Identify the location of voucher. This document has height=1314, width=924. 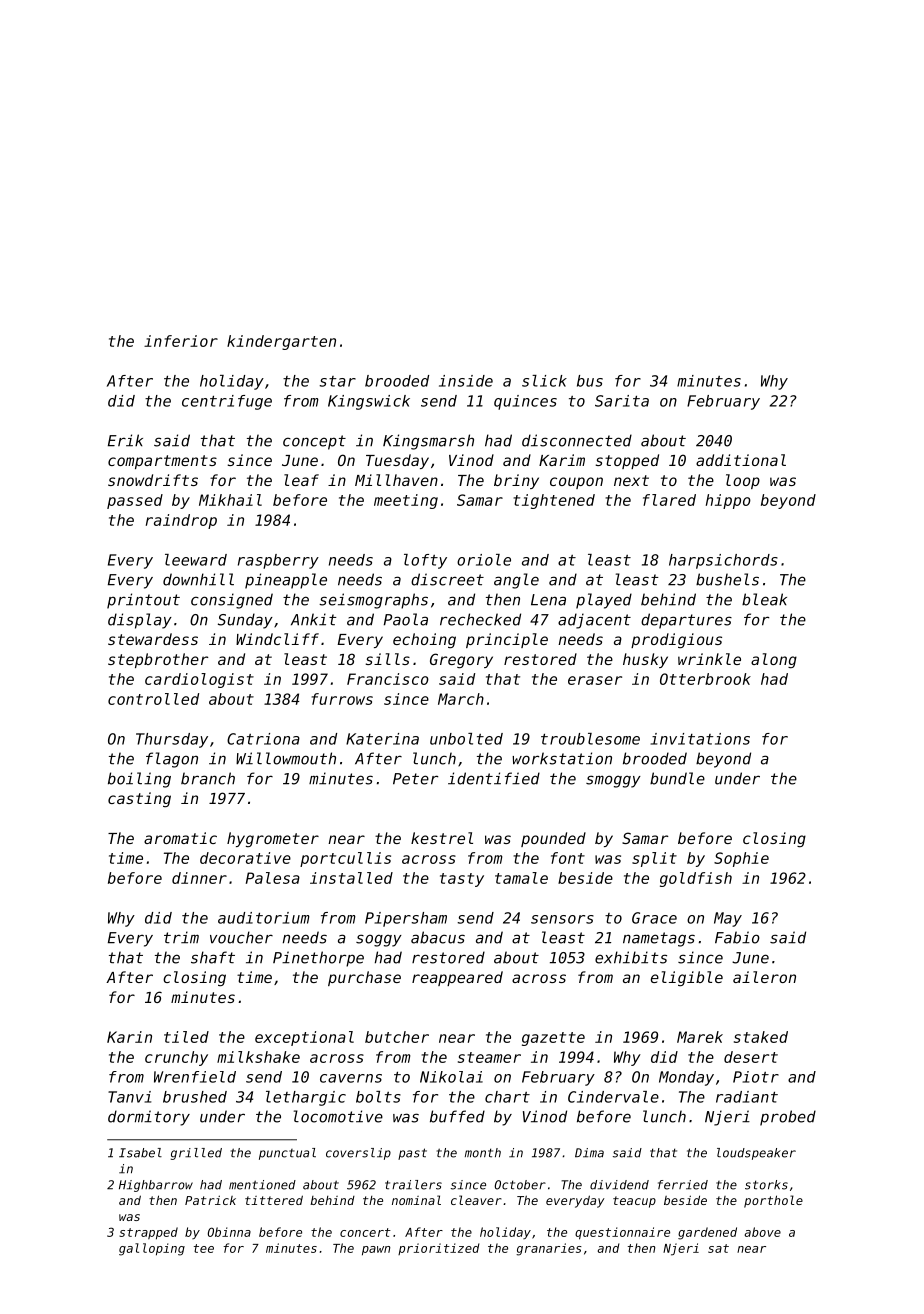
(241, 937).
